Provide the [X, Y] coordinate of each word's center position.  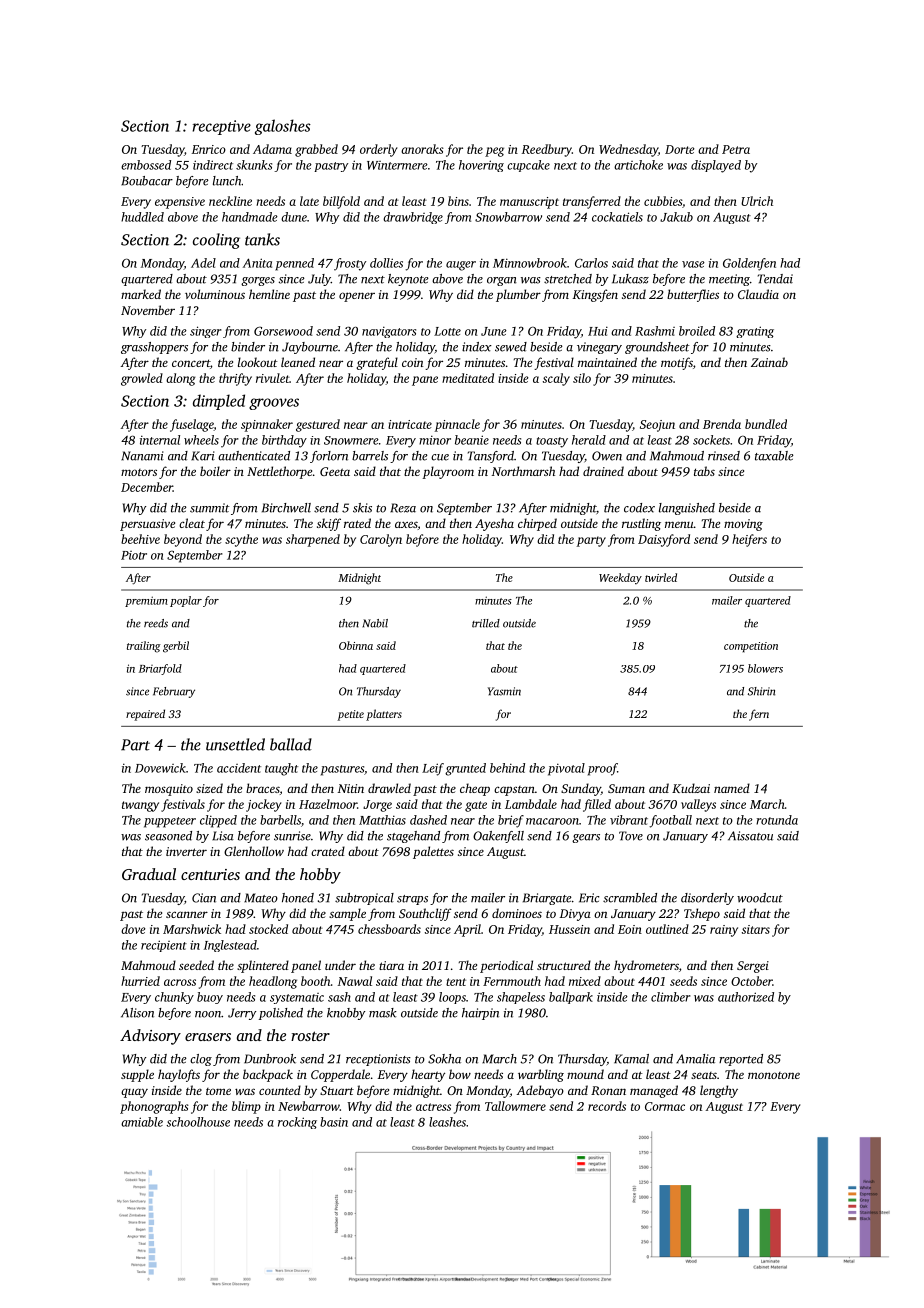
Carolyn [381, 540]
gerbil [176, 647]
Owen [607, 456]
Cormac [665, 1106]
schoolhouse [198, 1122]
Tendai [775, 279]
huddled [142, 217]
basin [334, 1122]
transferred [592, 202]
